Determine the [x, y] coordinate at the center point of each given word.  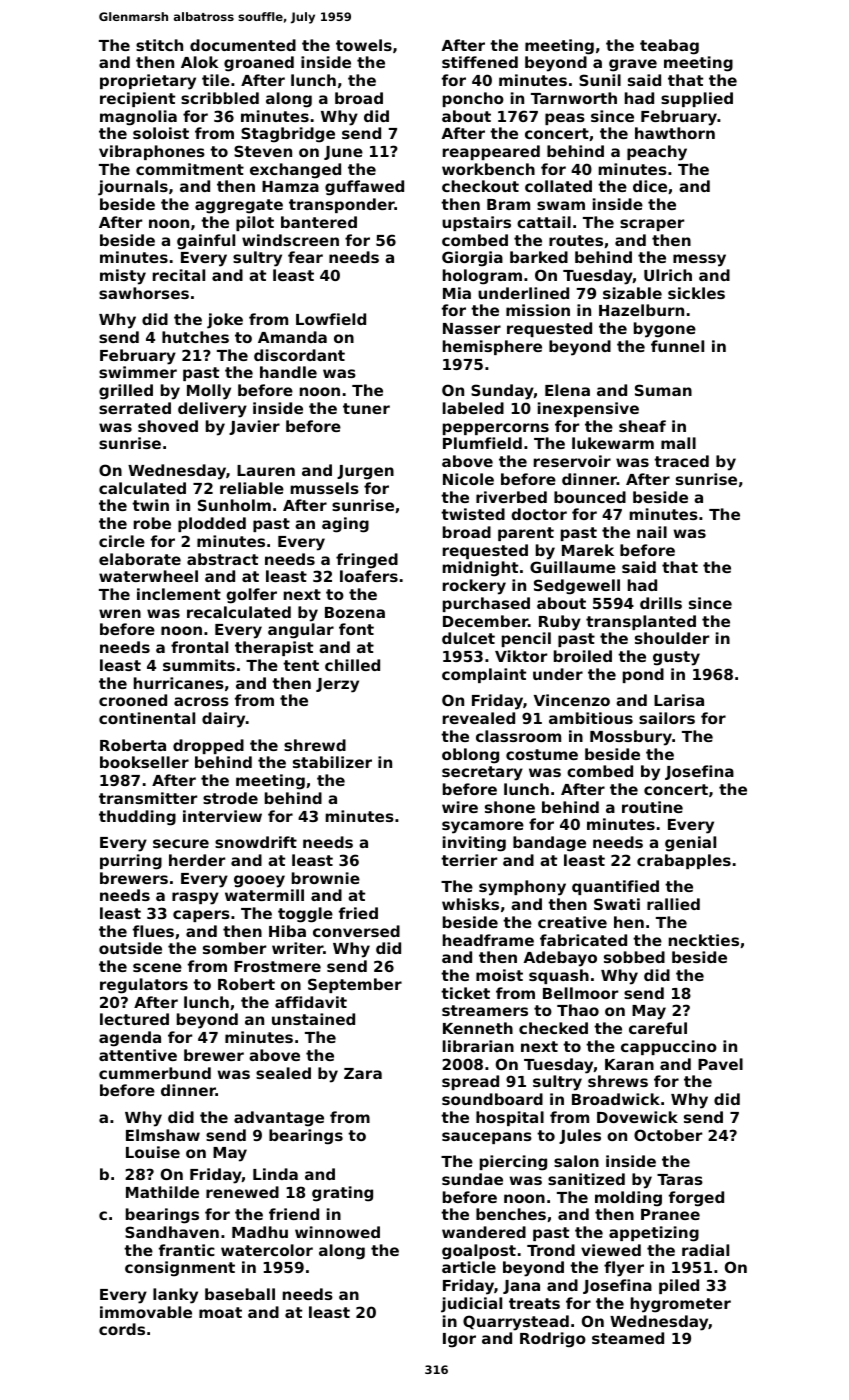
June [343, 153]
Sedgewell [577, 587]
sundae [472, 1179]
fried [358, 913]
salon [576, 1161]
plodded [212, 524]
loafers [369, 576]
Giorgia [472, 259]
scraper [652, 225]
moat [220, 1312]
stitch [159, 45]
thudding [137, 818]
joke [225, 321]
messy [699, 260]
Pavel [720, 1064]
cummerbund [155, 1073]
